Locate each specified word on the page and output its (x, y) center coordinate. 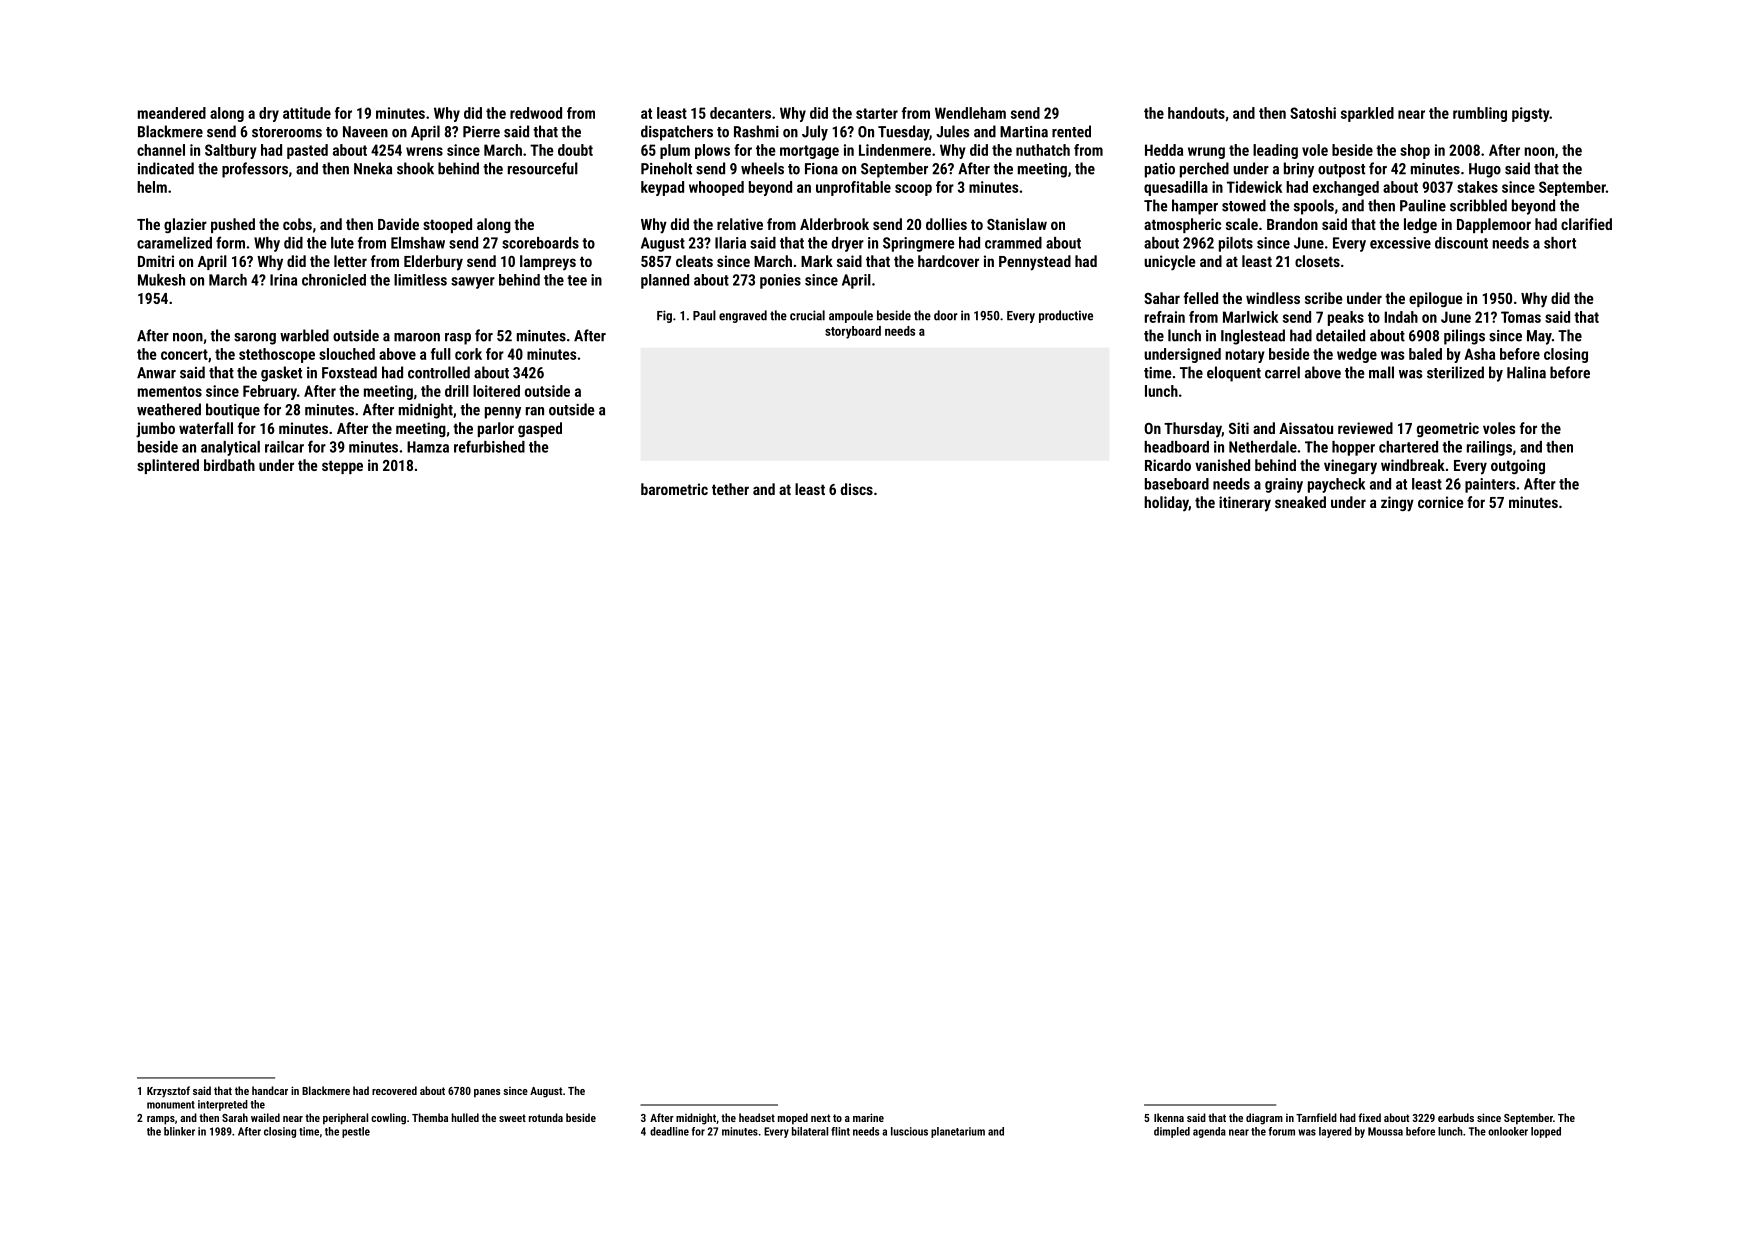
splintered (168, 466)
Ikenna (1169, 1117)
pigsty (1530, 114)
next (820, 1118)
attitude (307, 113)
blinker (179, 1131)
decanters (740, 113)
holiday (1166, 504)
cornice (1441, 502)
